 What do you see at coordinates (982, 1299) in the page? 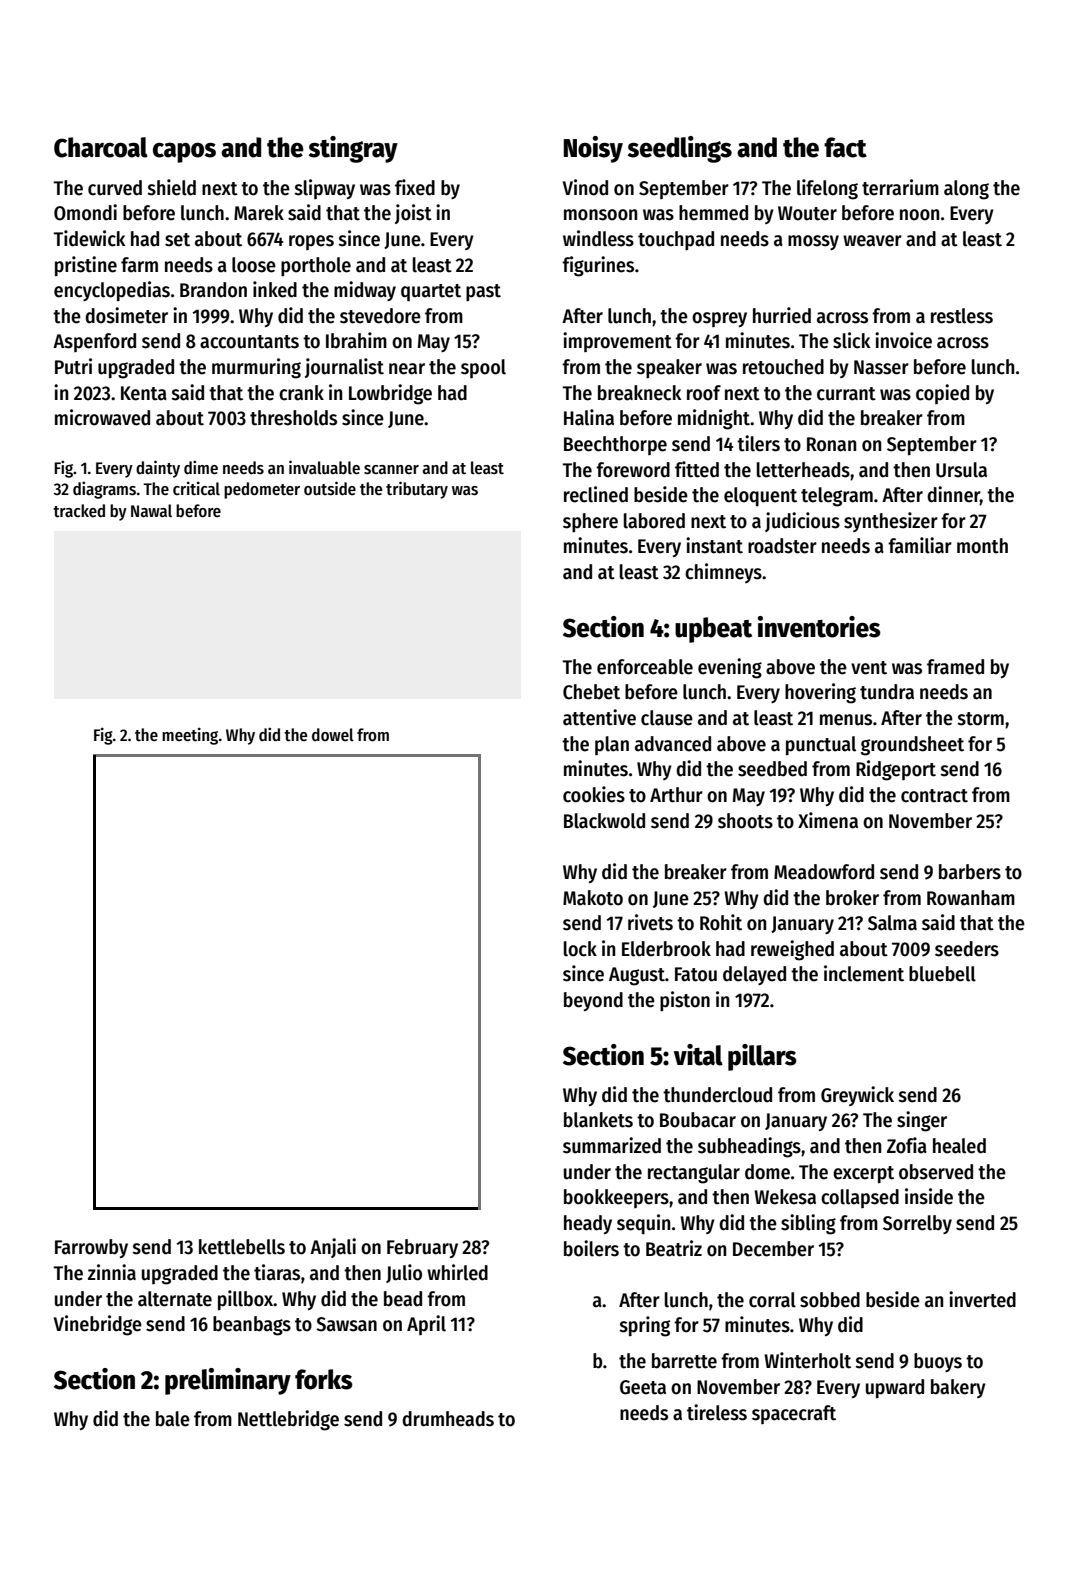
I see `inverted` at bounding box center [982, 1299].
